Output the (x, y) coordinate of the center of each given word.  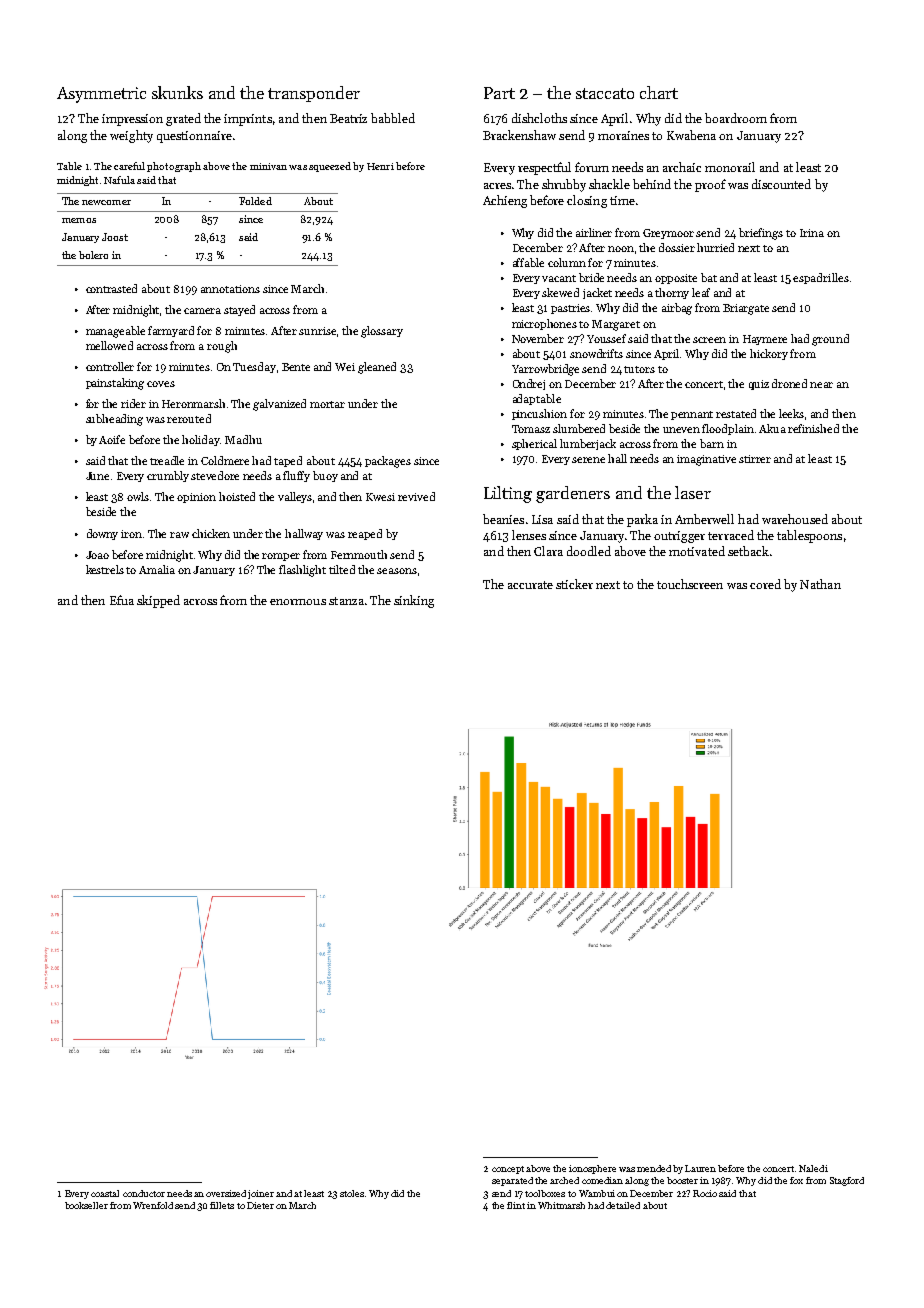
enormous (298, 602)
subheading (114, 420)
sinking (414, 601)
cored (765, 584)
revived (416, 496)
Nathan (820, 584)
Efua (122, 600)
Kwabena (691, 135)
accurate (530, 585)
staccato (605, 93)
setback (748, 551)
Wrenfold (153, 1205)
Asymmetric (101, 95)
